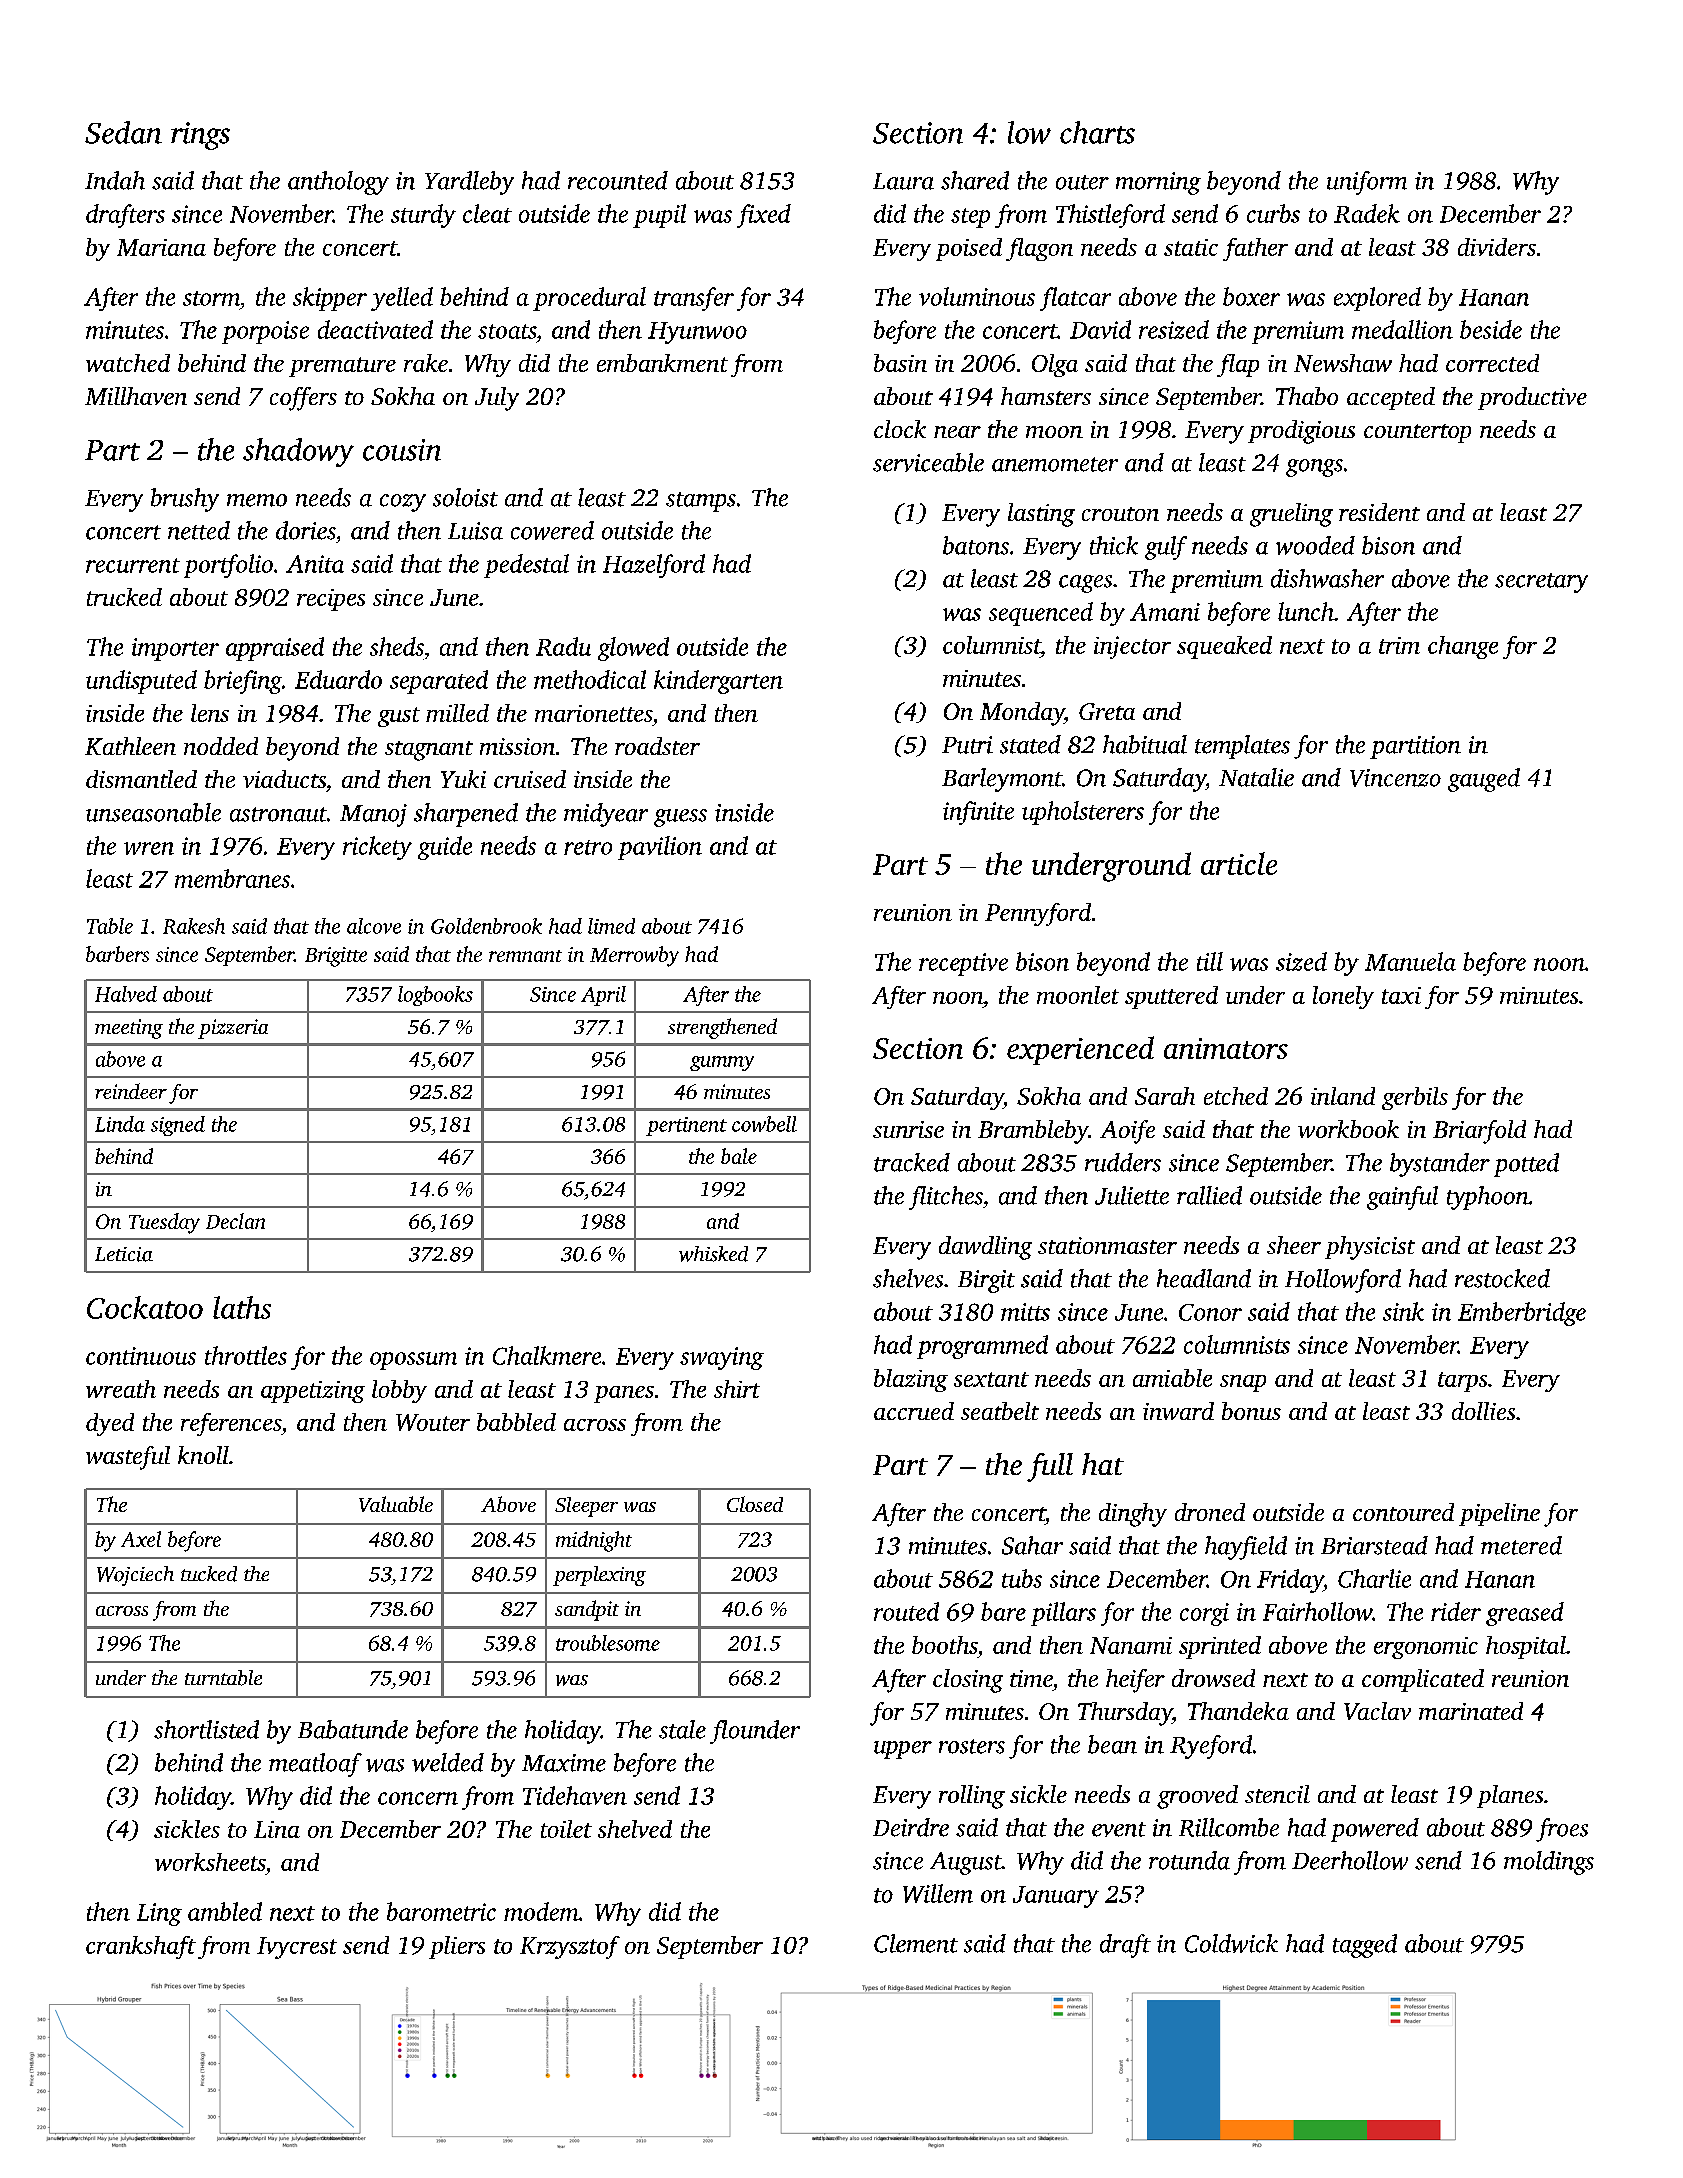 The width and height of the screenshot is (1683, 2178). I want to click on bonus, so click(1251, 1411).
